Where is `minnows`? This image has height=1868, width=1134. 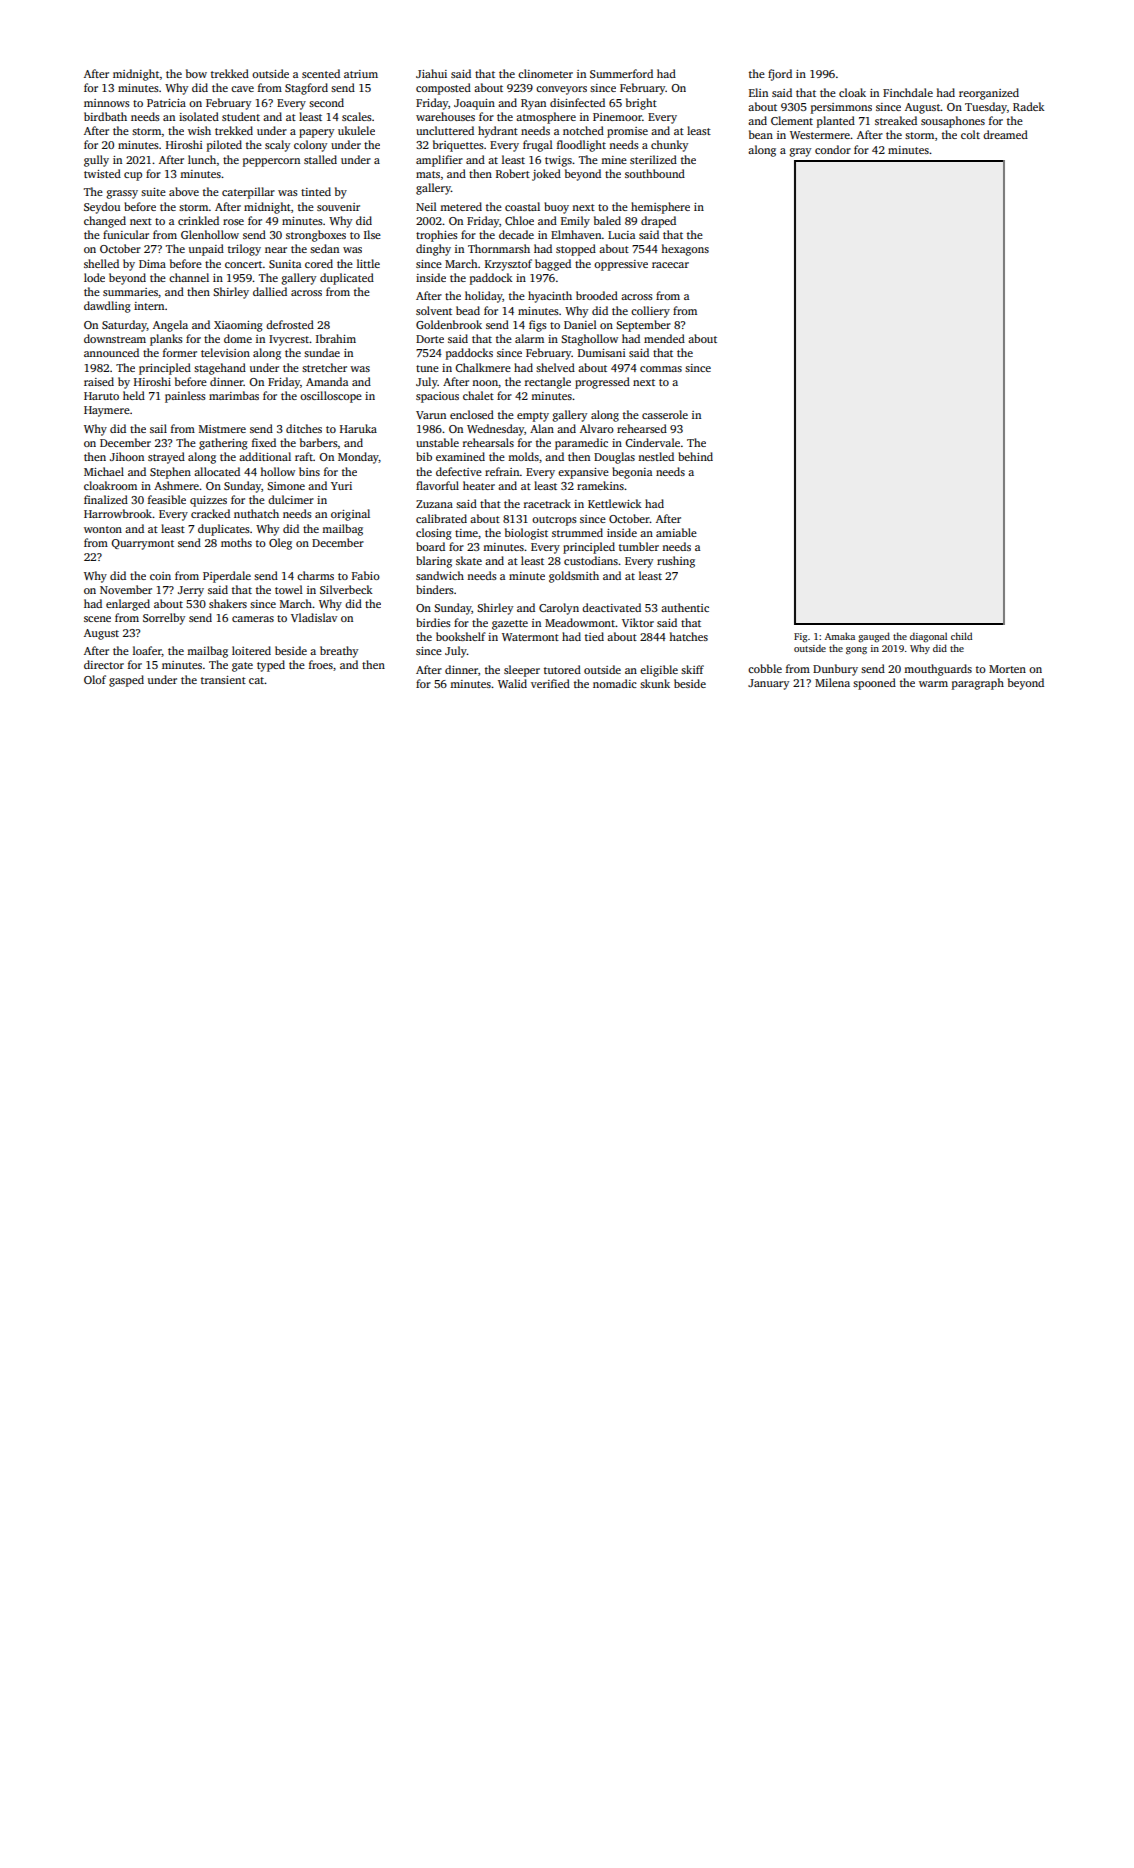
minnows is located at coordinates (107, 103).
